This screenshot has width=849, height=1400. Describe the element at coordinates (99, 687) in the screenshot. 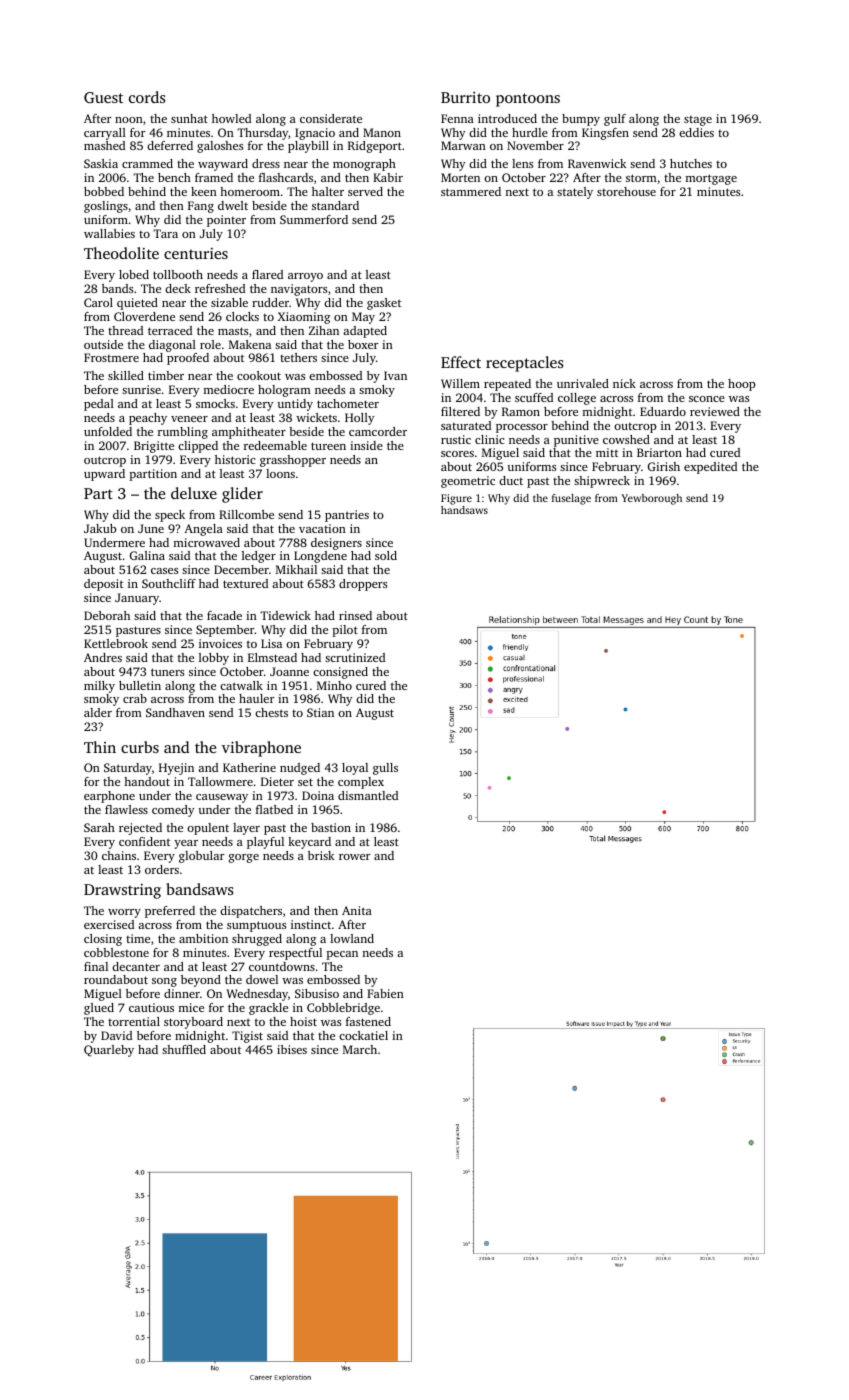

I see `milky` at that location.
